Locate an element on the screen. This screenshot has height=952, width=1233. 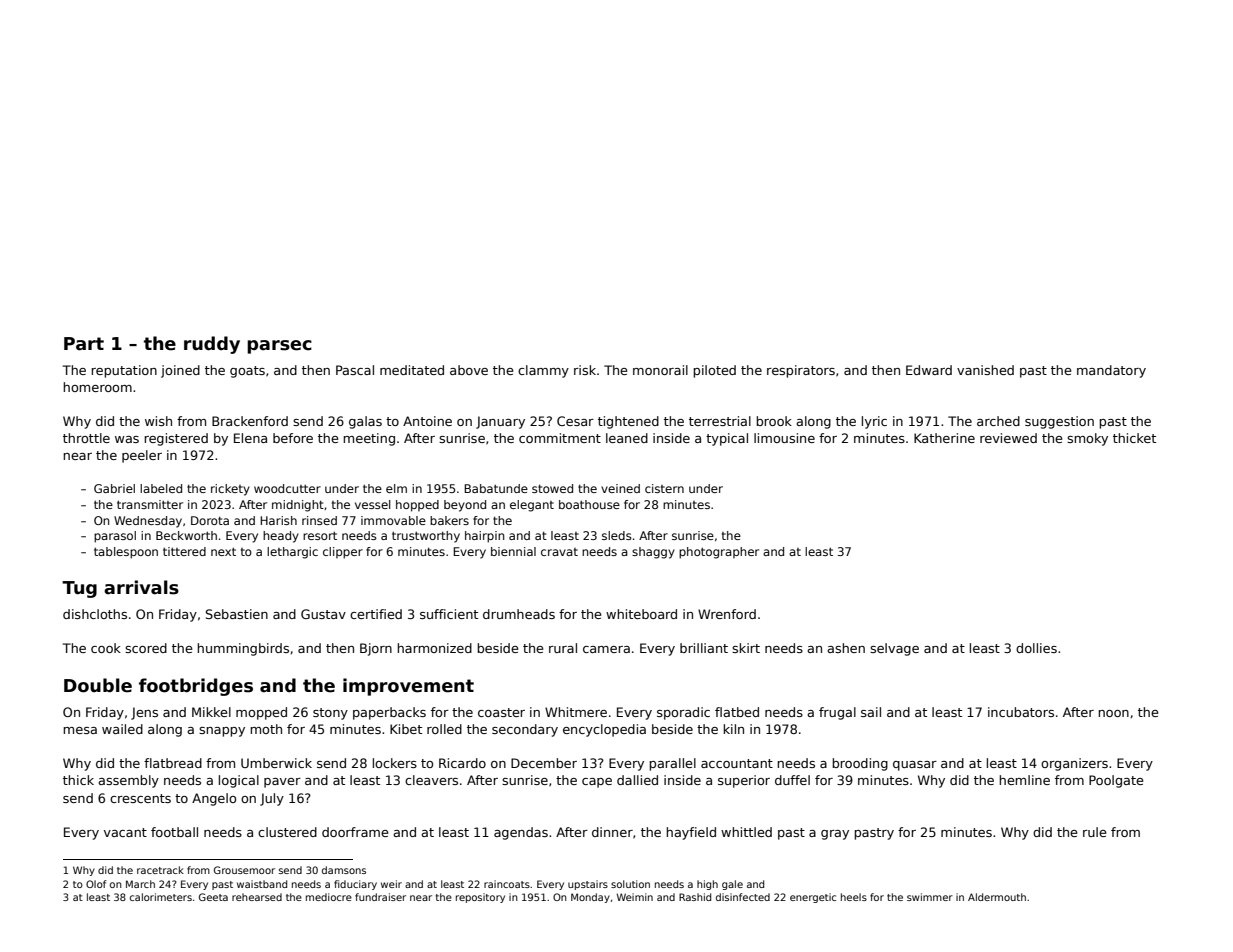
rural is located at coordinates (563, 648).
